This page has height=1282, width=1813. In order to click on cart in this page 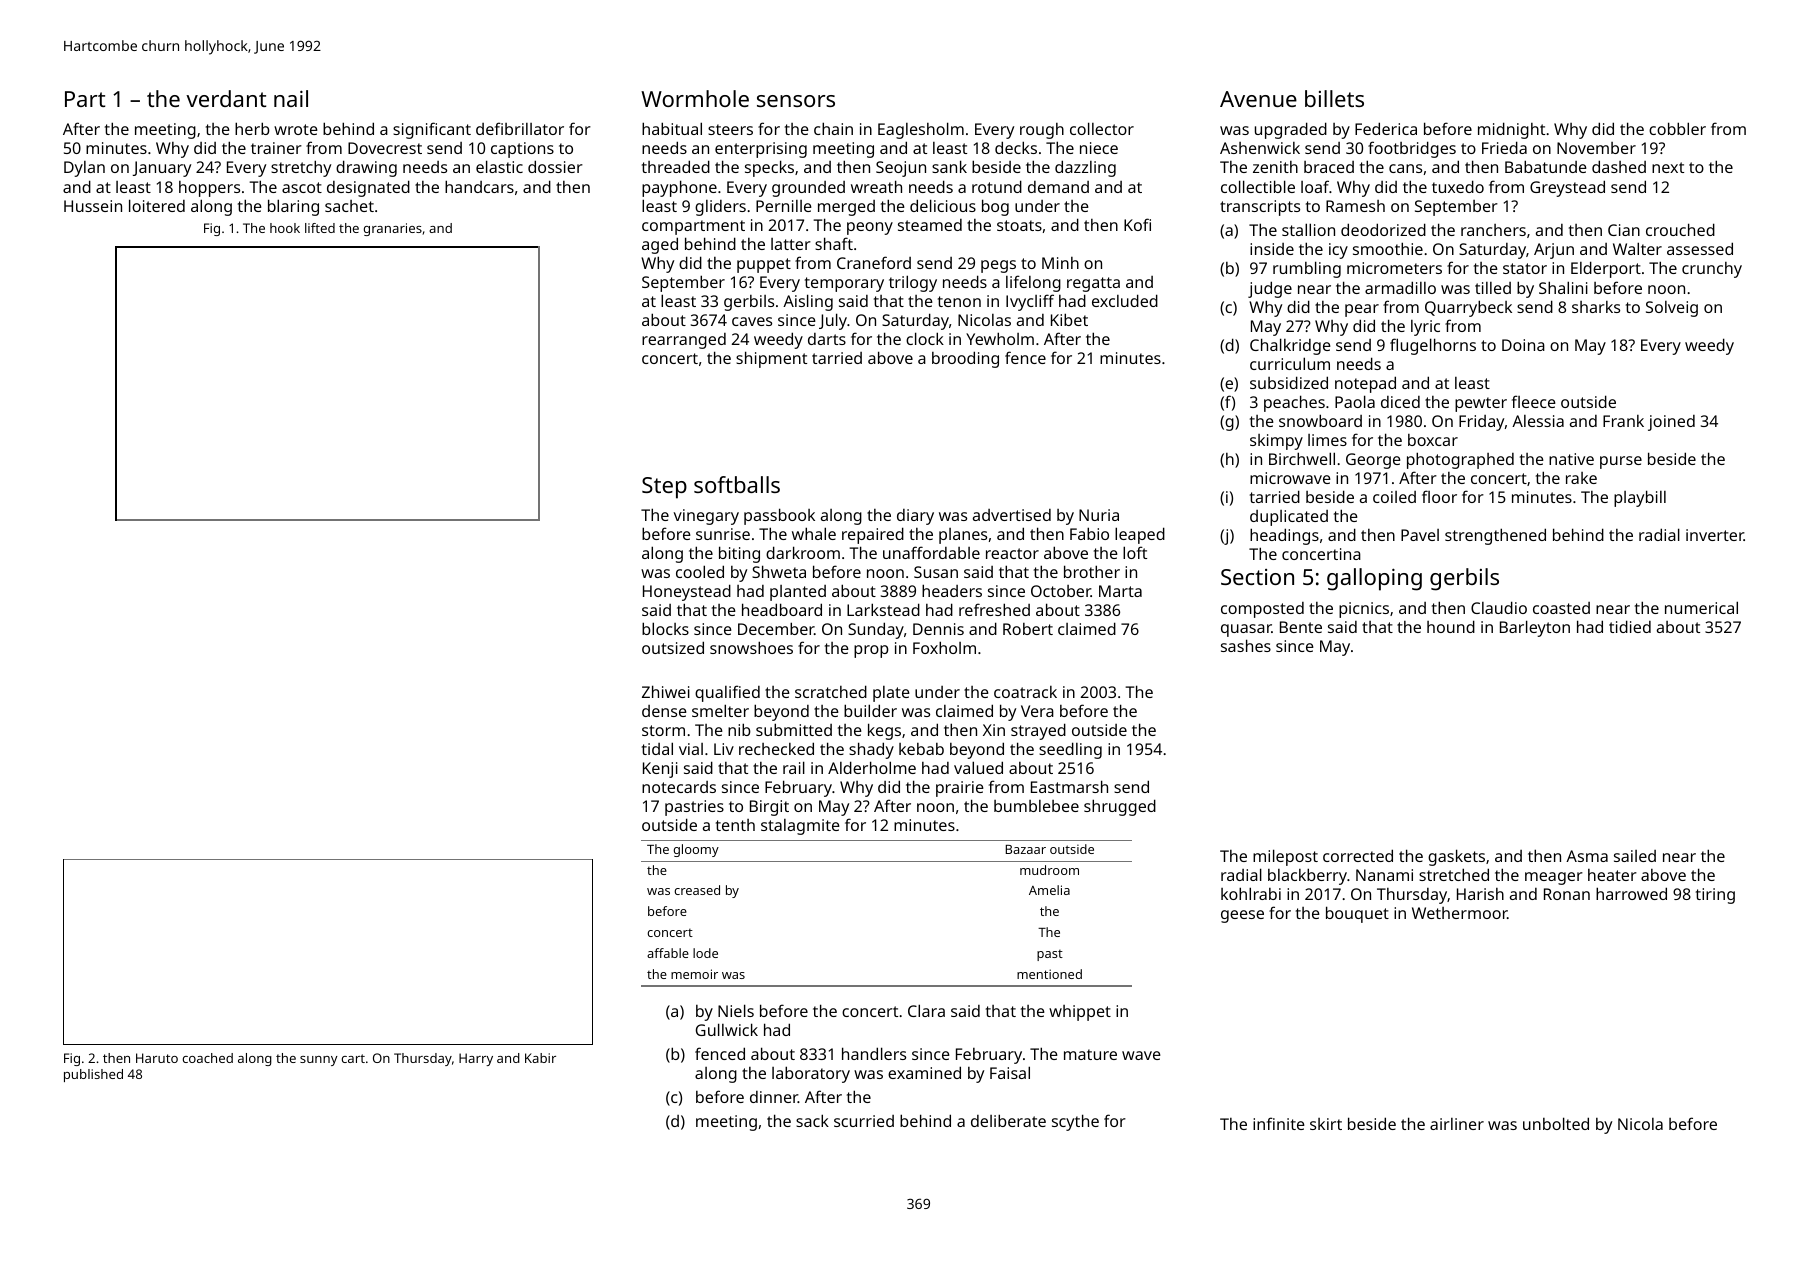, I will do `click(353, 1058)`.
